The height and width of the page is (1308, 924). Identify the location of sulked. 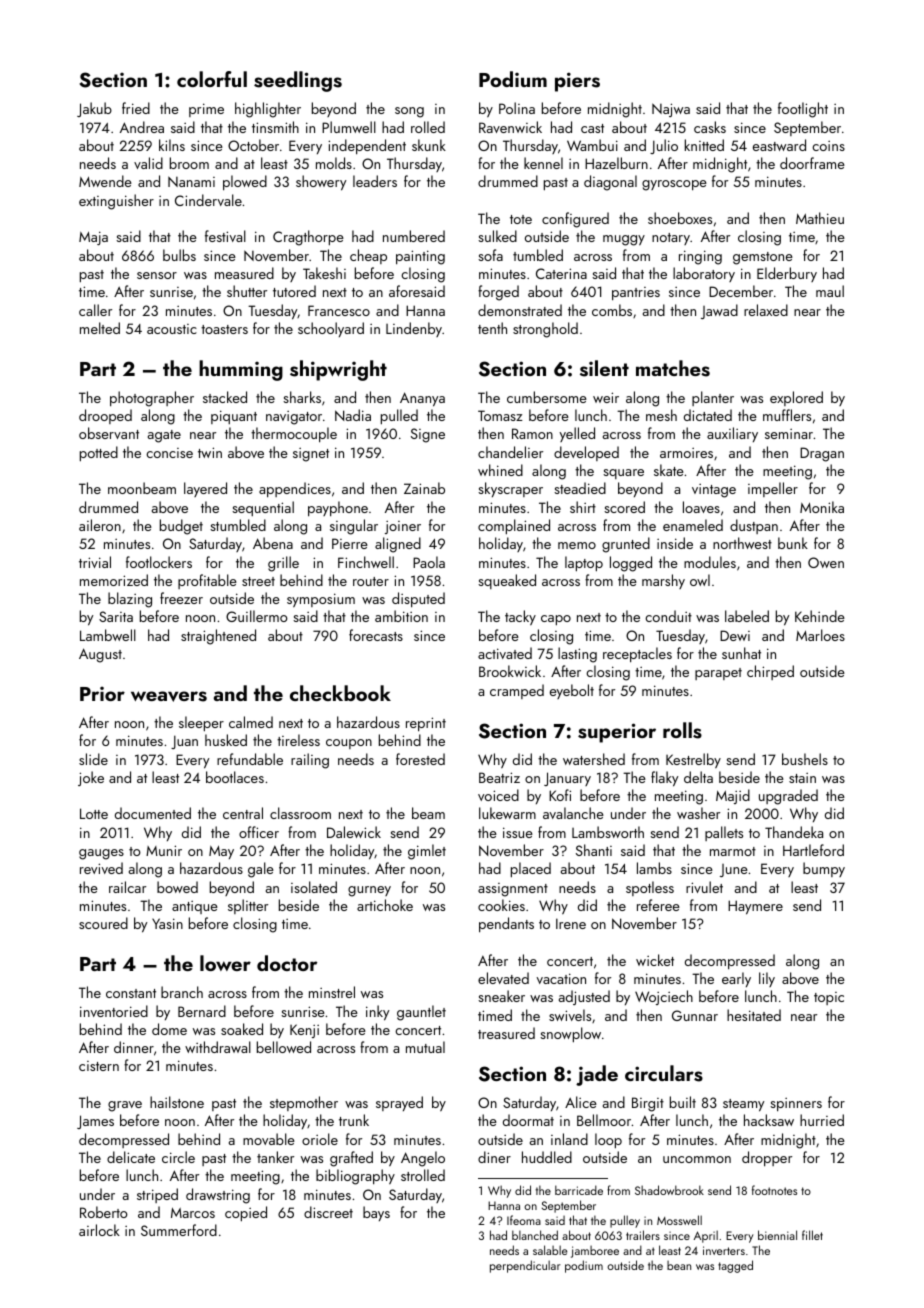
(497, 236).
